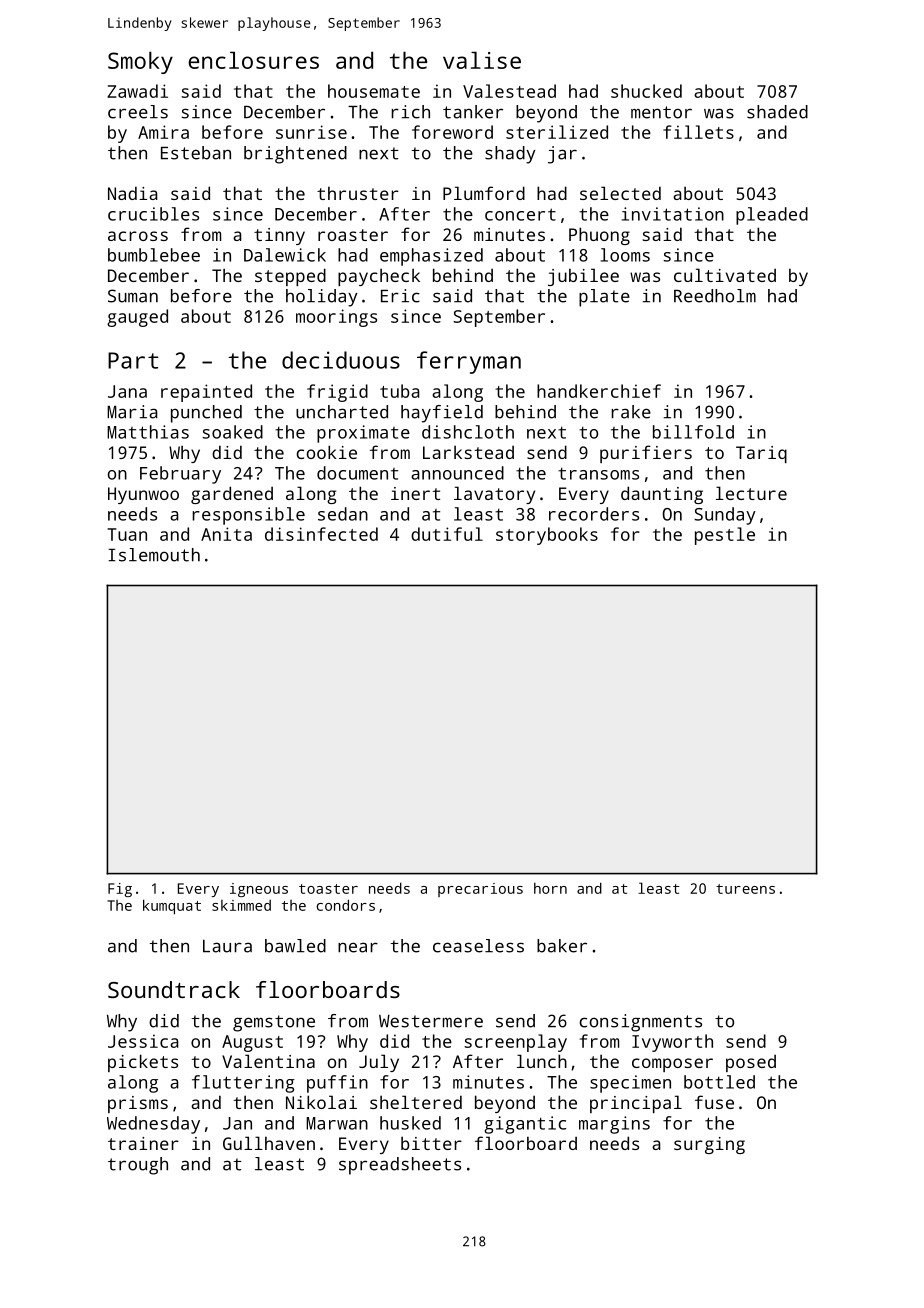 This screenshot has width=924, height=1308. Describe the element at coordinates (482, 60) in the screenshot. I see `valise` at that location.
